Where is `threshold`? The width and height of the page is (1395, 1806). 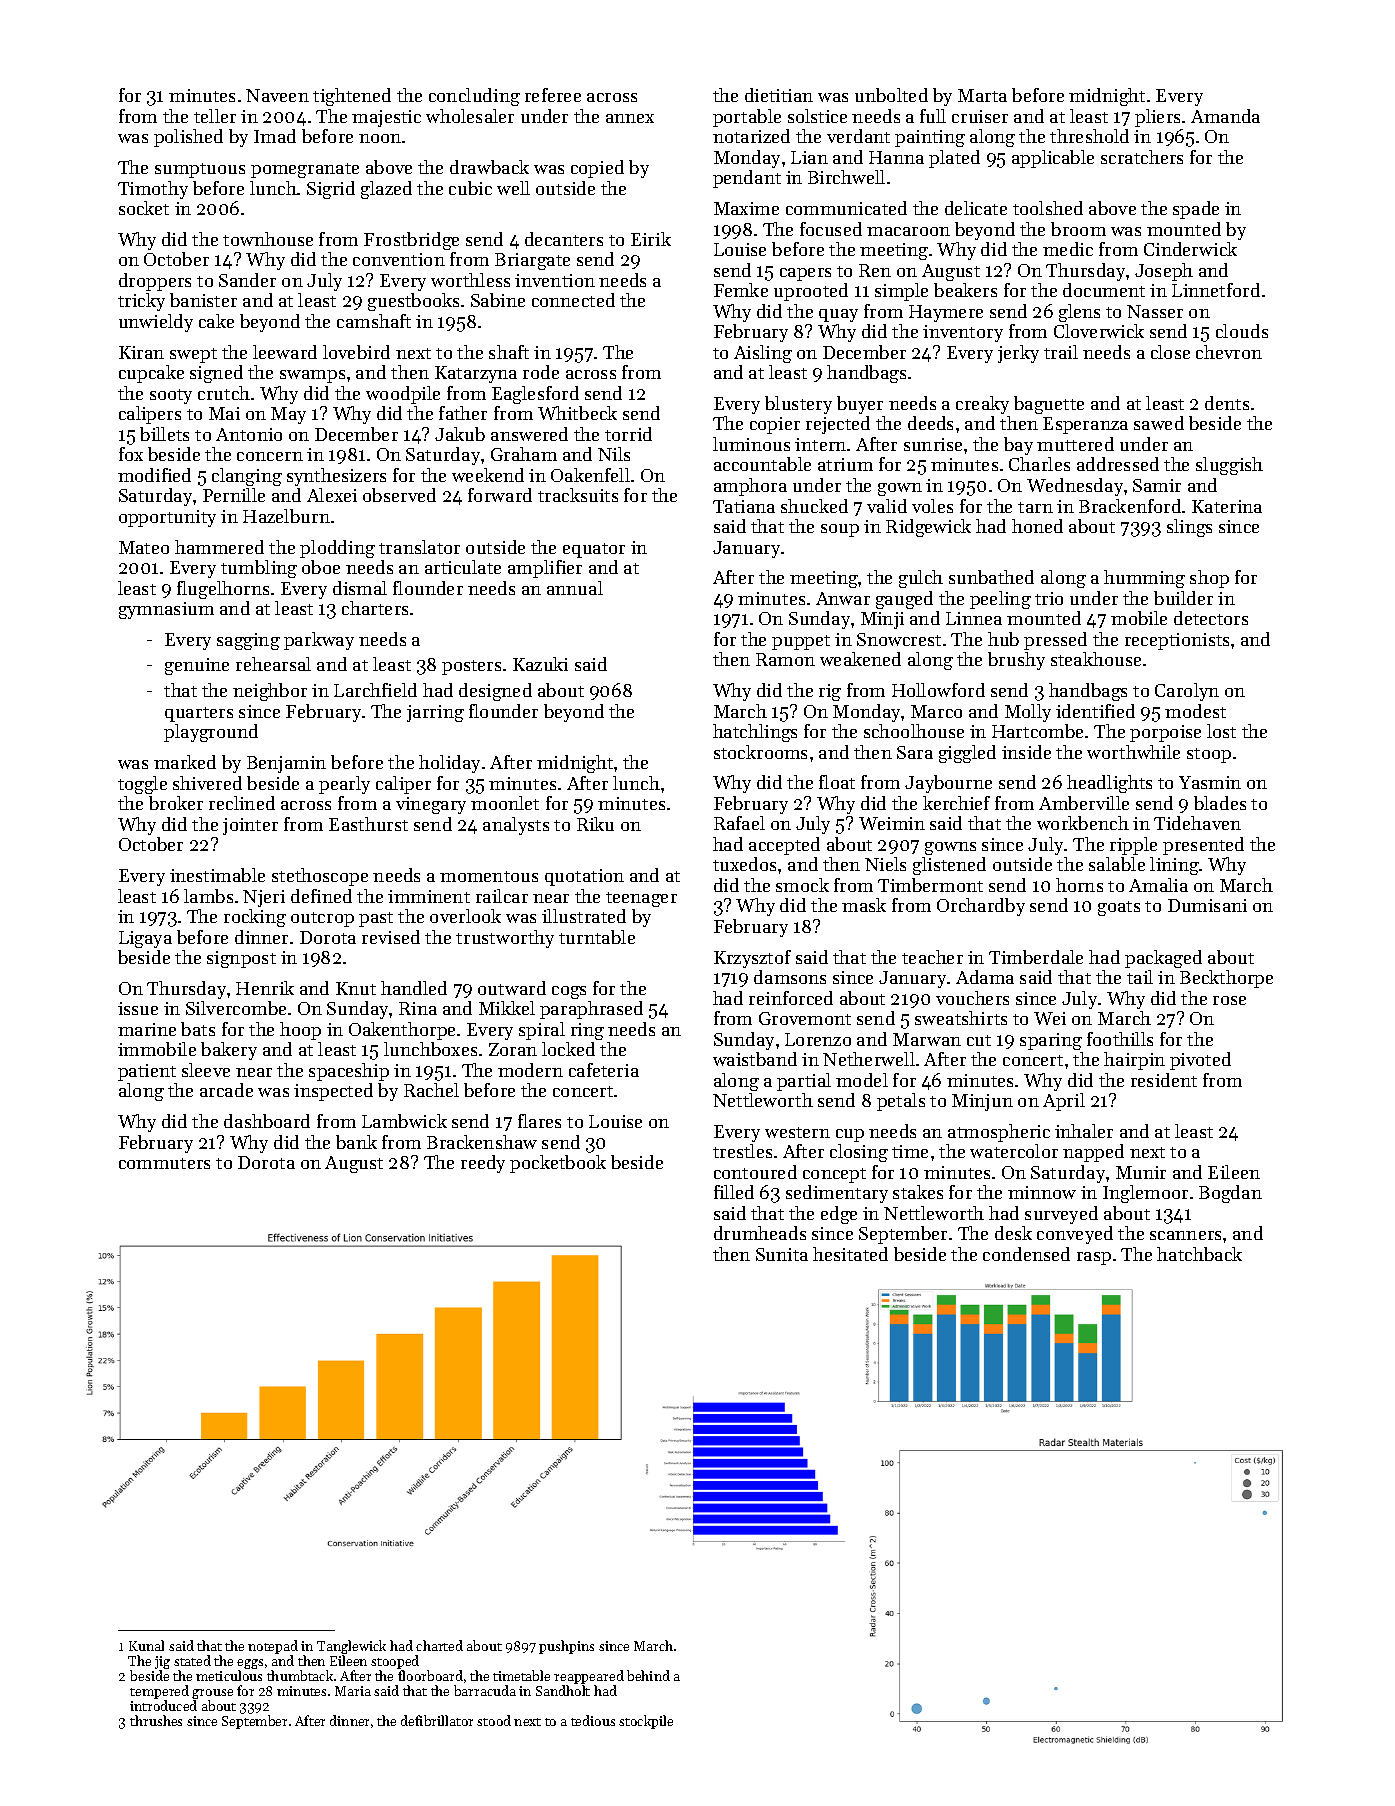
threshold is located at coordinates (1089, 136).
